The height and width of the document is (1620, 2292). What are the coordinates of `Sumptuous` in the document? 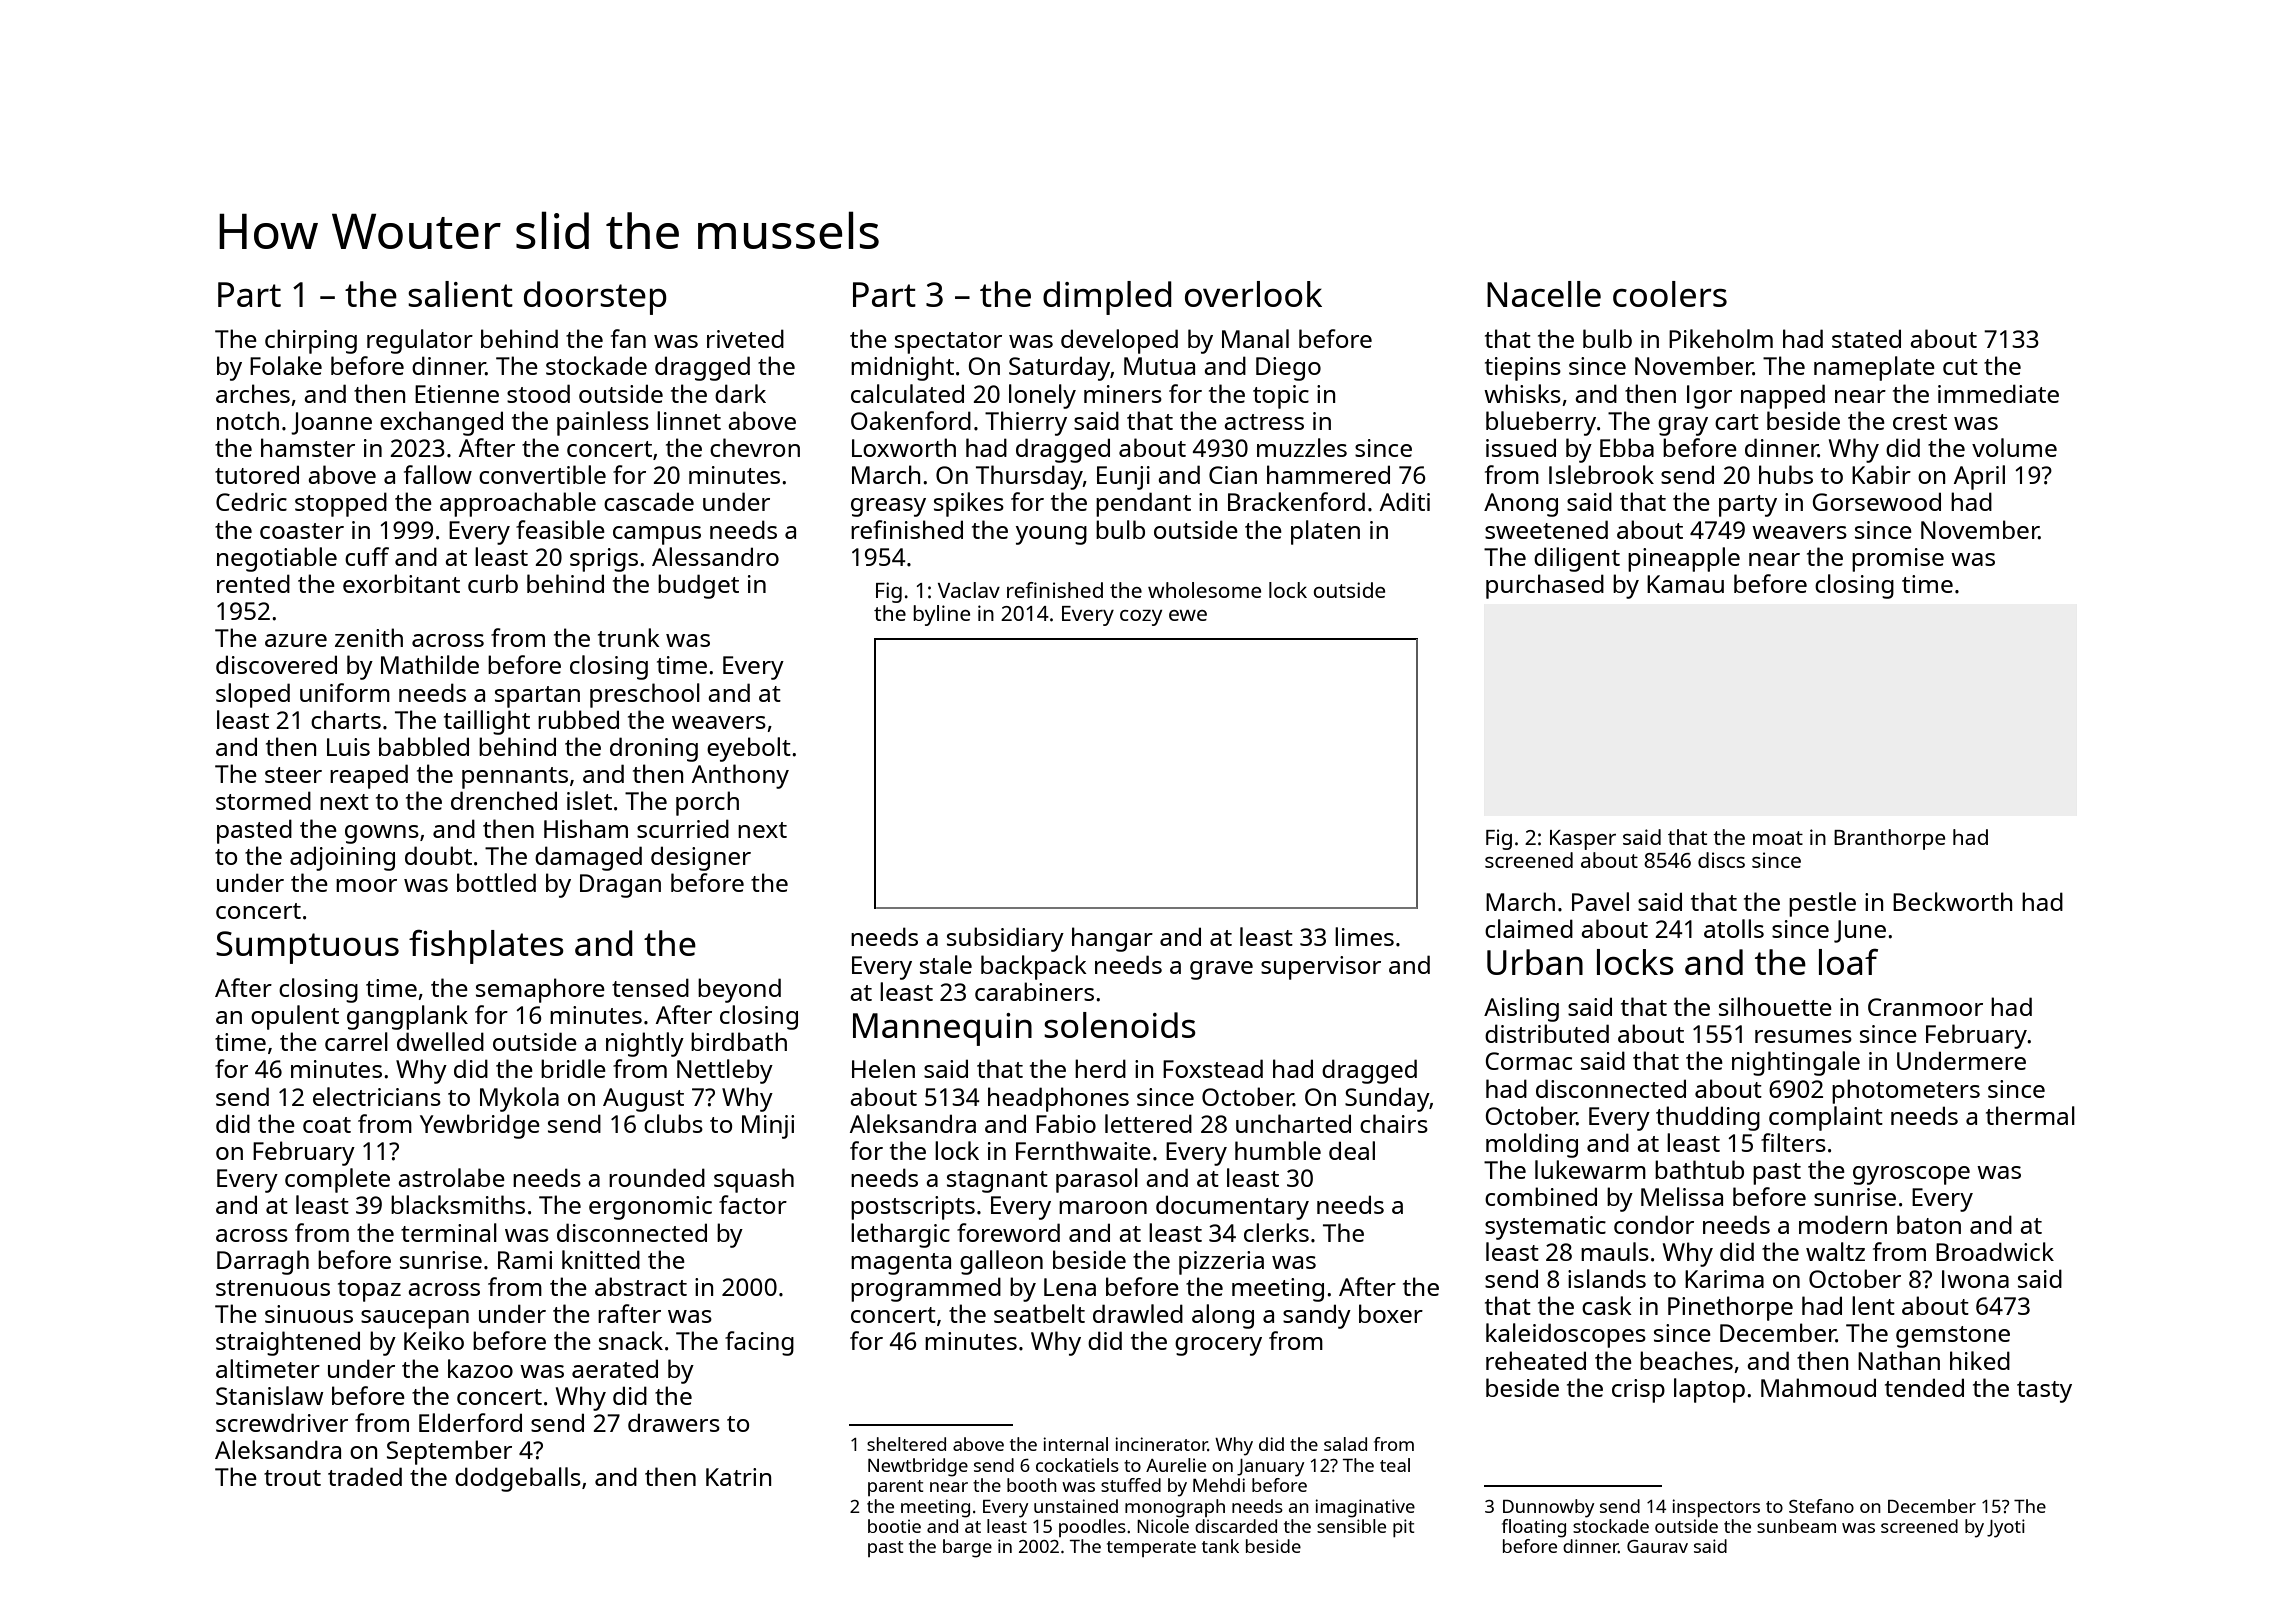 It's located at (307, 947).
